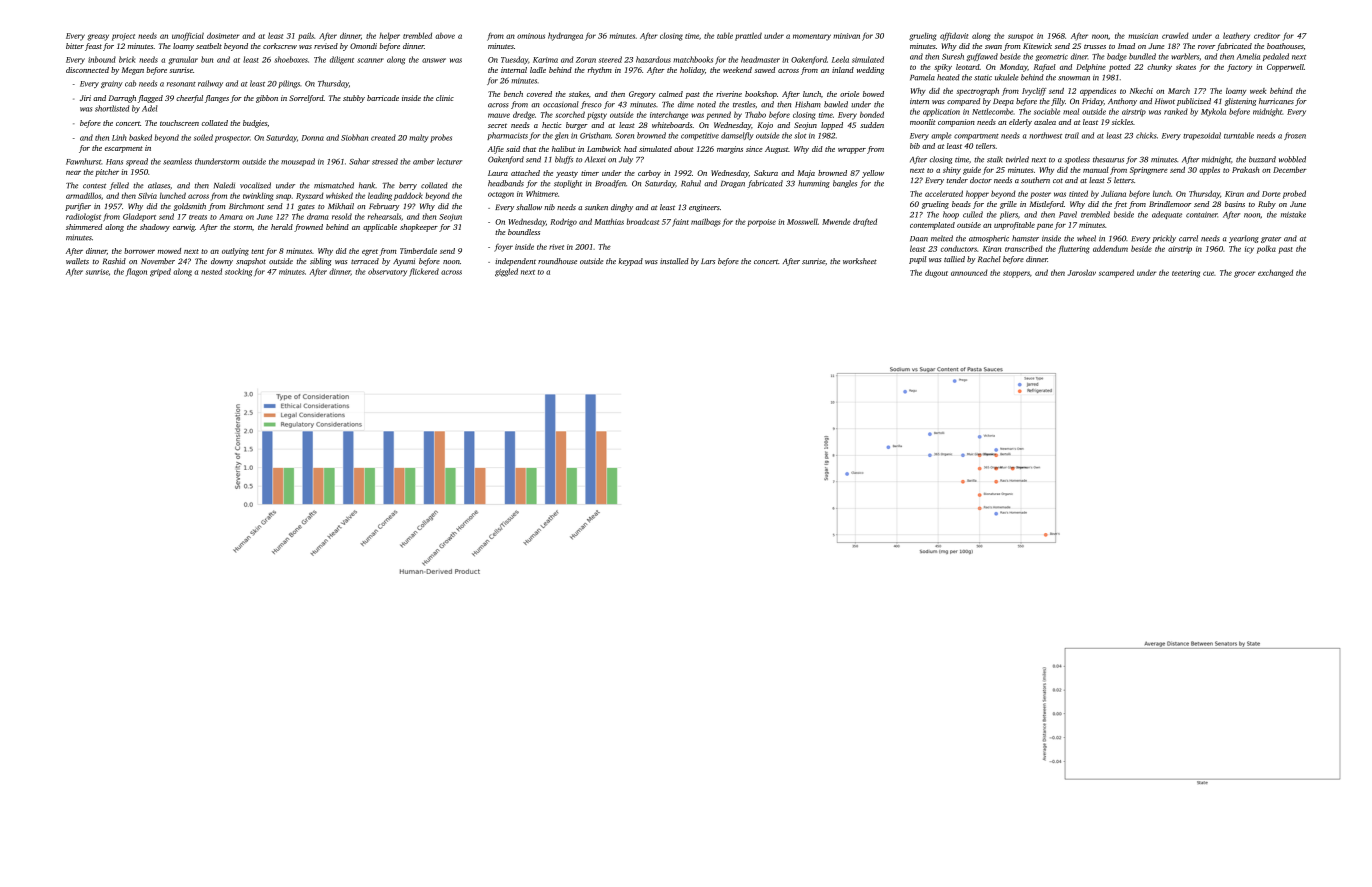 Image resolution: width=1372 pixels, height=887 pixels. Describe the element at coordinates (136, 272) in the screenshot. I see `flagon` at that location.
